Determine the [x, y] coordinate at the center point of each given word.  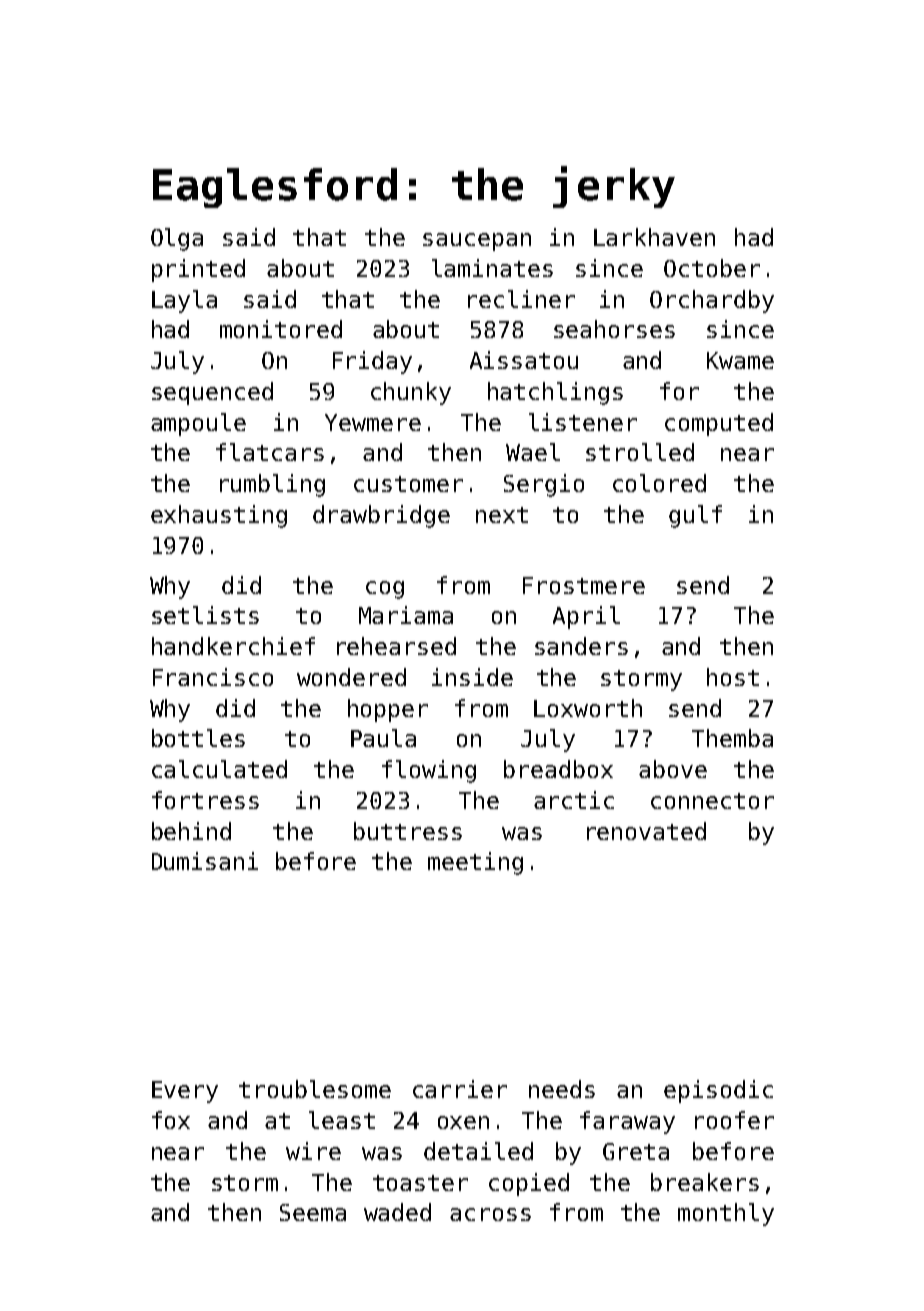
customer [408, 484]
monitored [281, 329]
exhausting [219, 516]
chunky [411, 393]
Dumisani [205, 861]
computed [719, 424]
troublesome [315, 1089]
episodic [718, 1091]
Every [185, 1092]
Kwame [740, 360]
